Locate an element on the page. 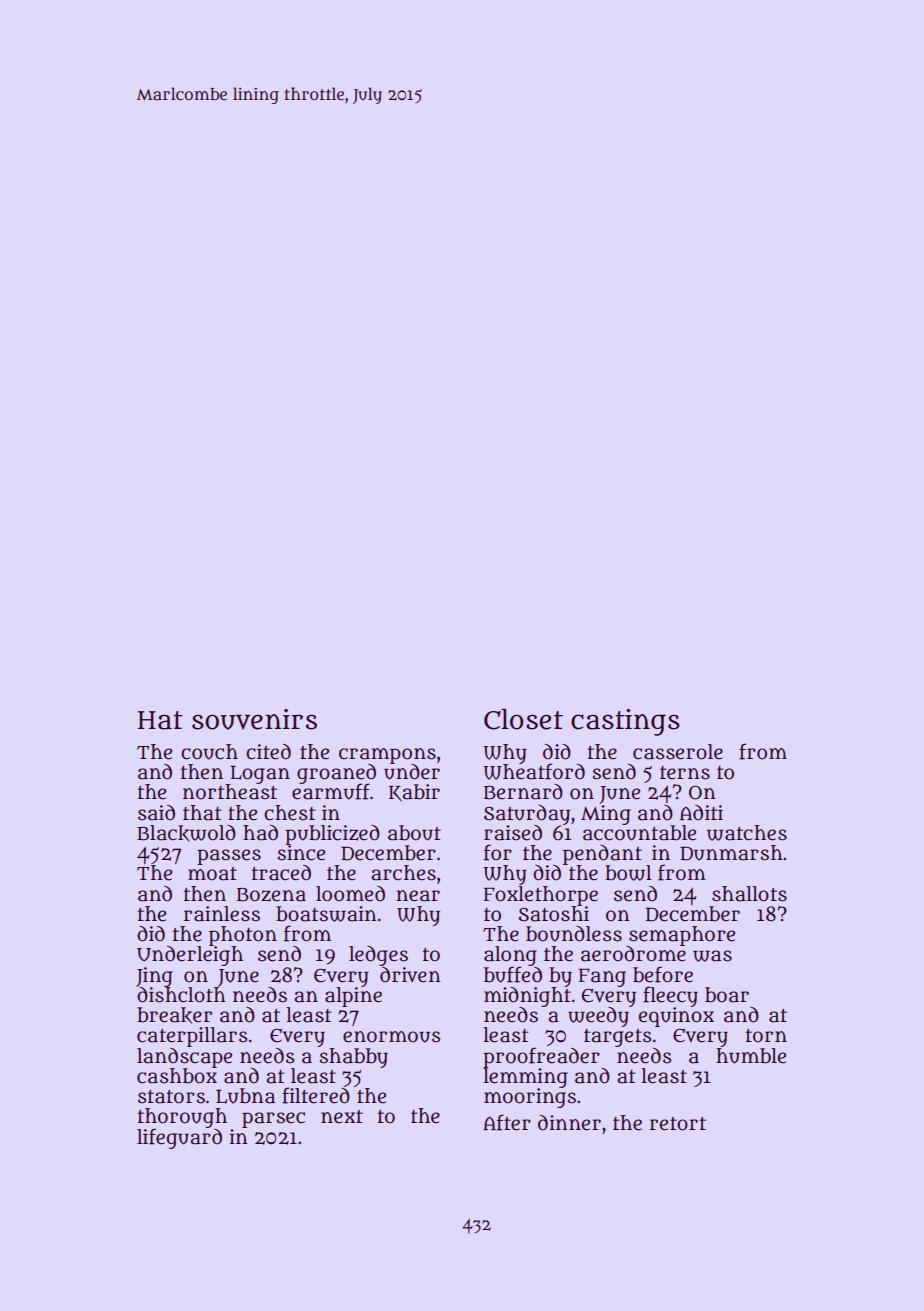 The image size is (924, 1311). Bozena is located at coordinates (271, 895).
